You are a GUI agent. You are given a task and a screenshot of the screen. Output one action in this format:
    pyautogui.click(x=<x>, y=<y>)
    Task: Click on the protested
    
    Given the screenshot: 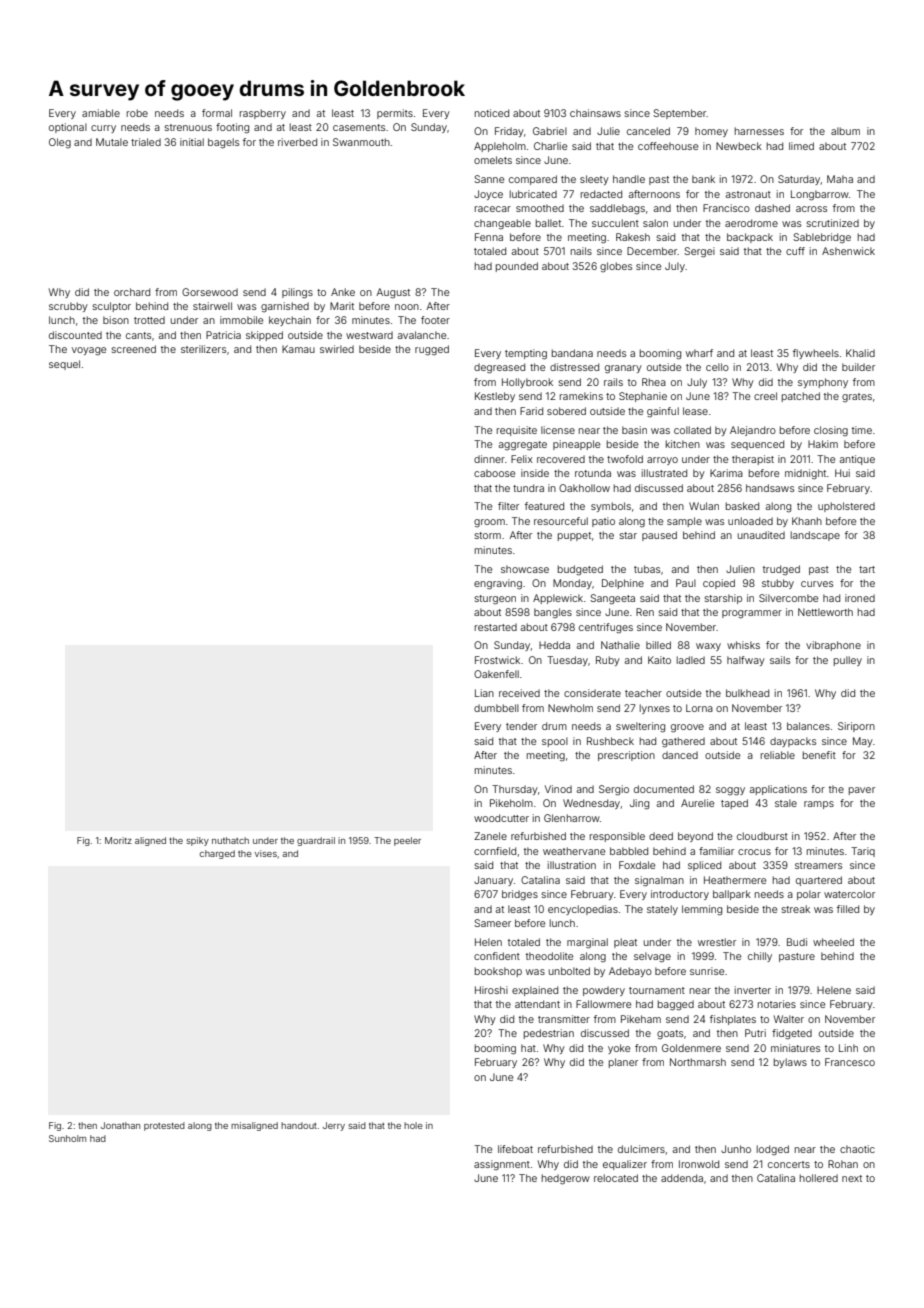 What is the action you would take?
    pyautogui.click(x=164, y=1126)
